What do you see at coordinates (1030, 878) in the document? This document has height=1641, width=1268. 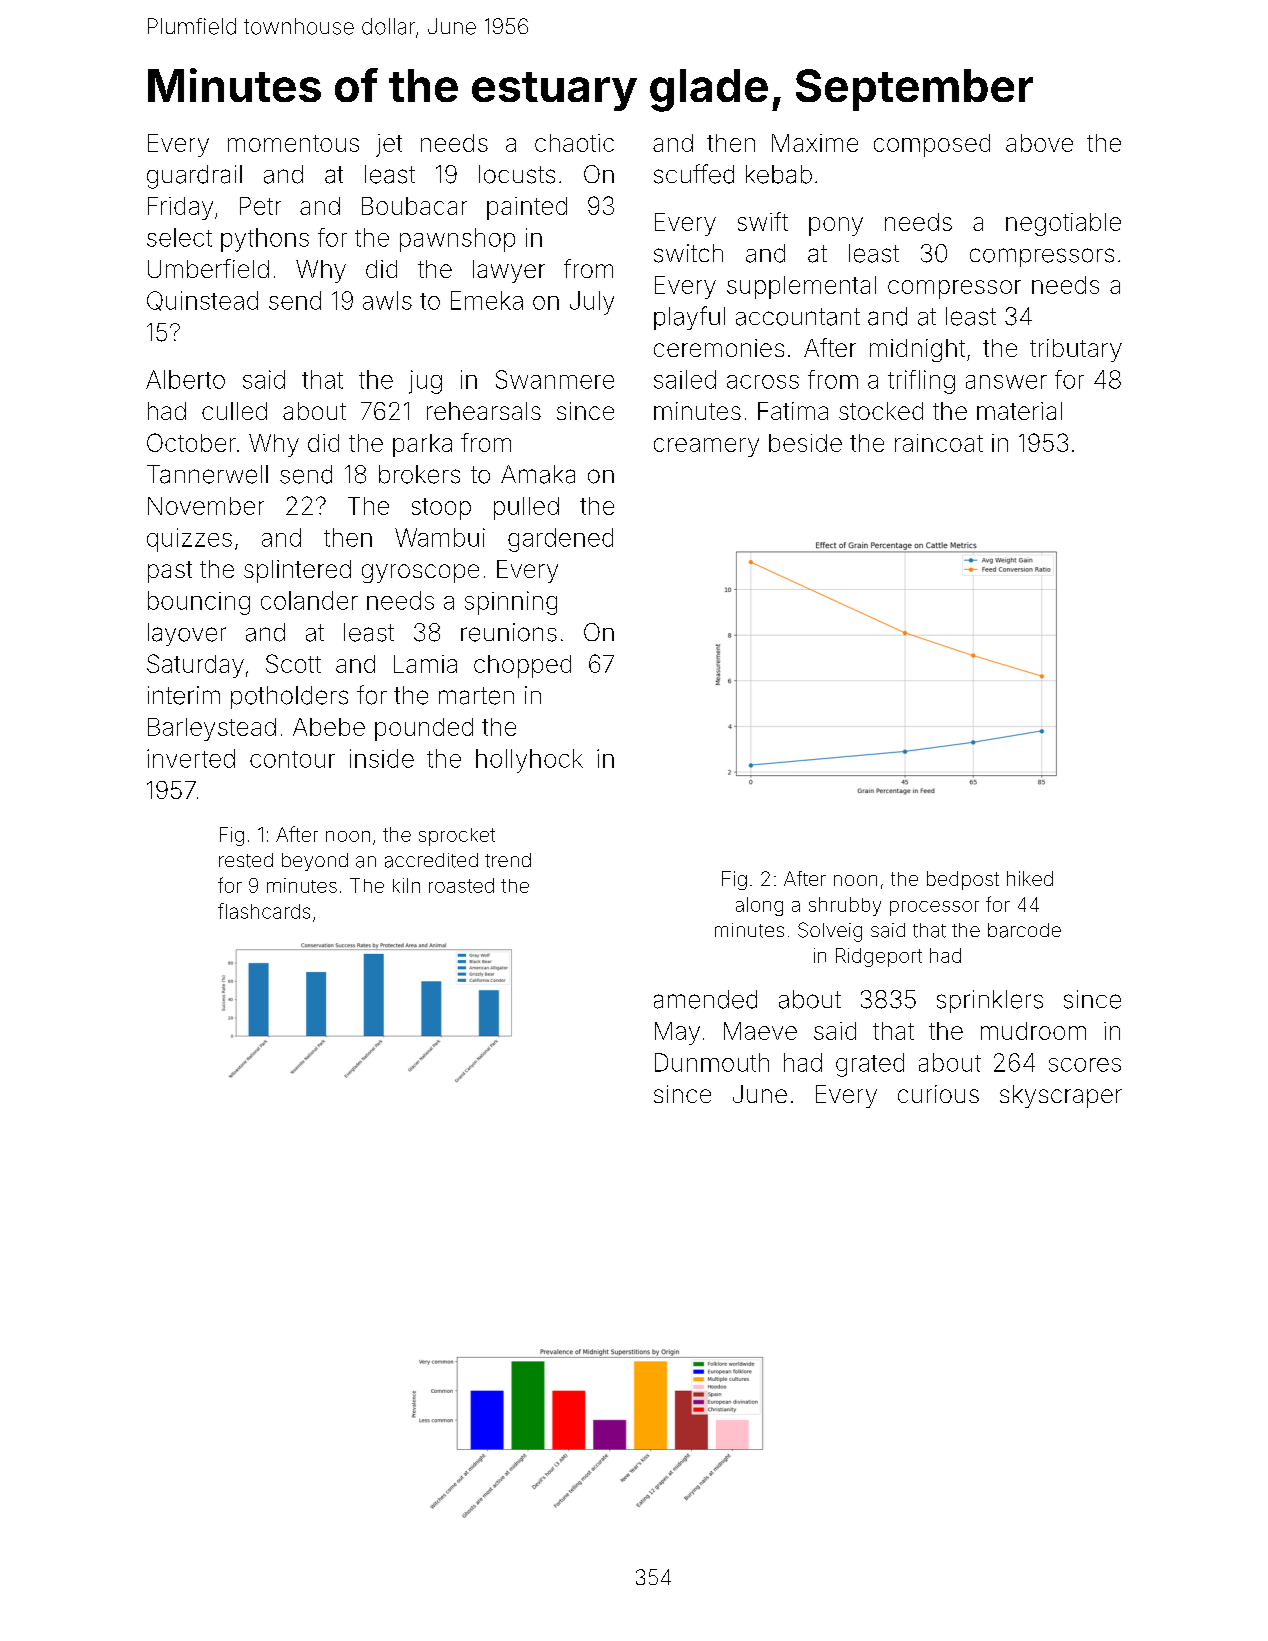 I see `hiked` at bounding box center [1030, 878].
